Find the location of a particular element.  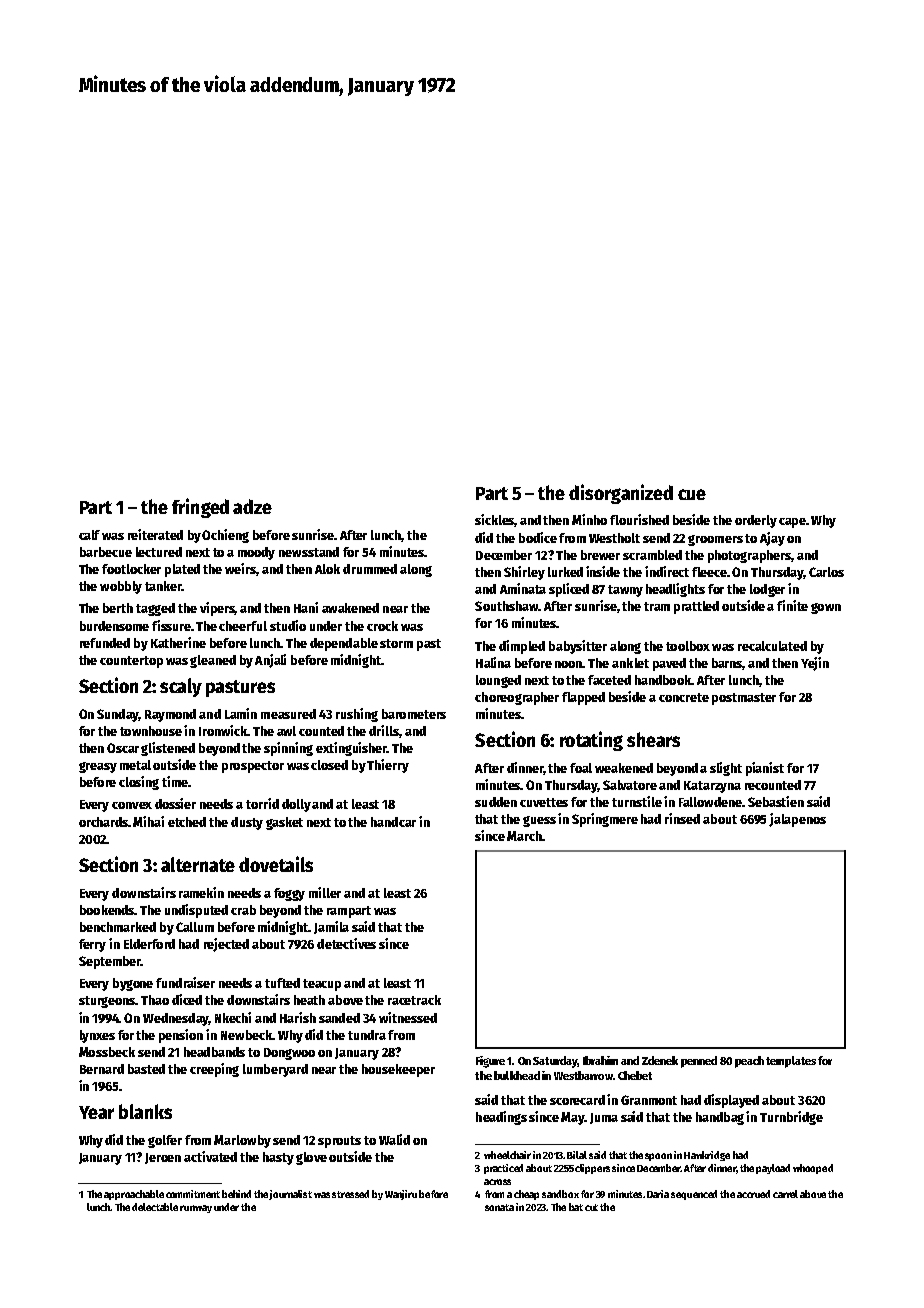

detectives is located at coordinates (346, 943).
